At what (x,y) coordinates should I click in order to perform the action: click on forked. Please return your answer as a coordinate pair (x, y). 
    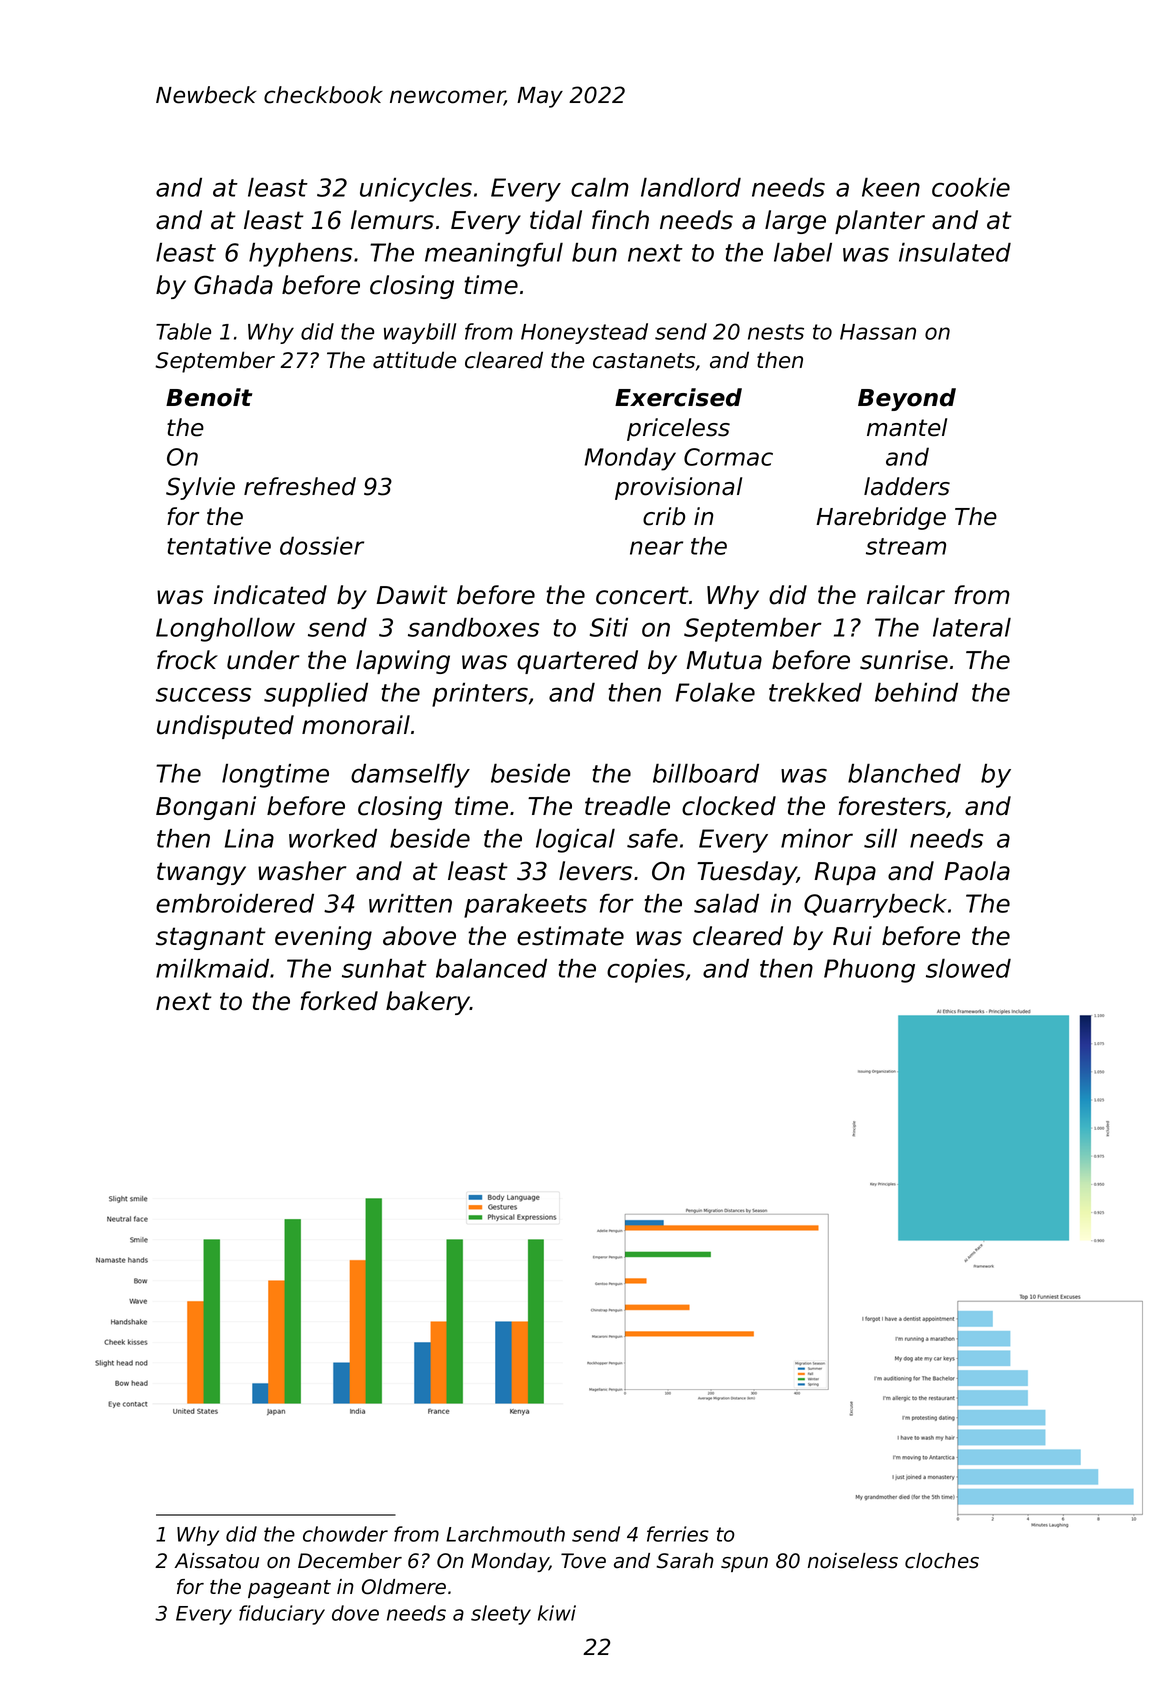
    Looking at the image, I should click on (339, 1001).
